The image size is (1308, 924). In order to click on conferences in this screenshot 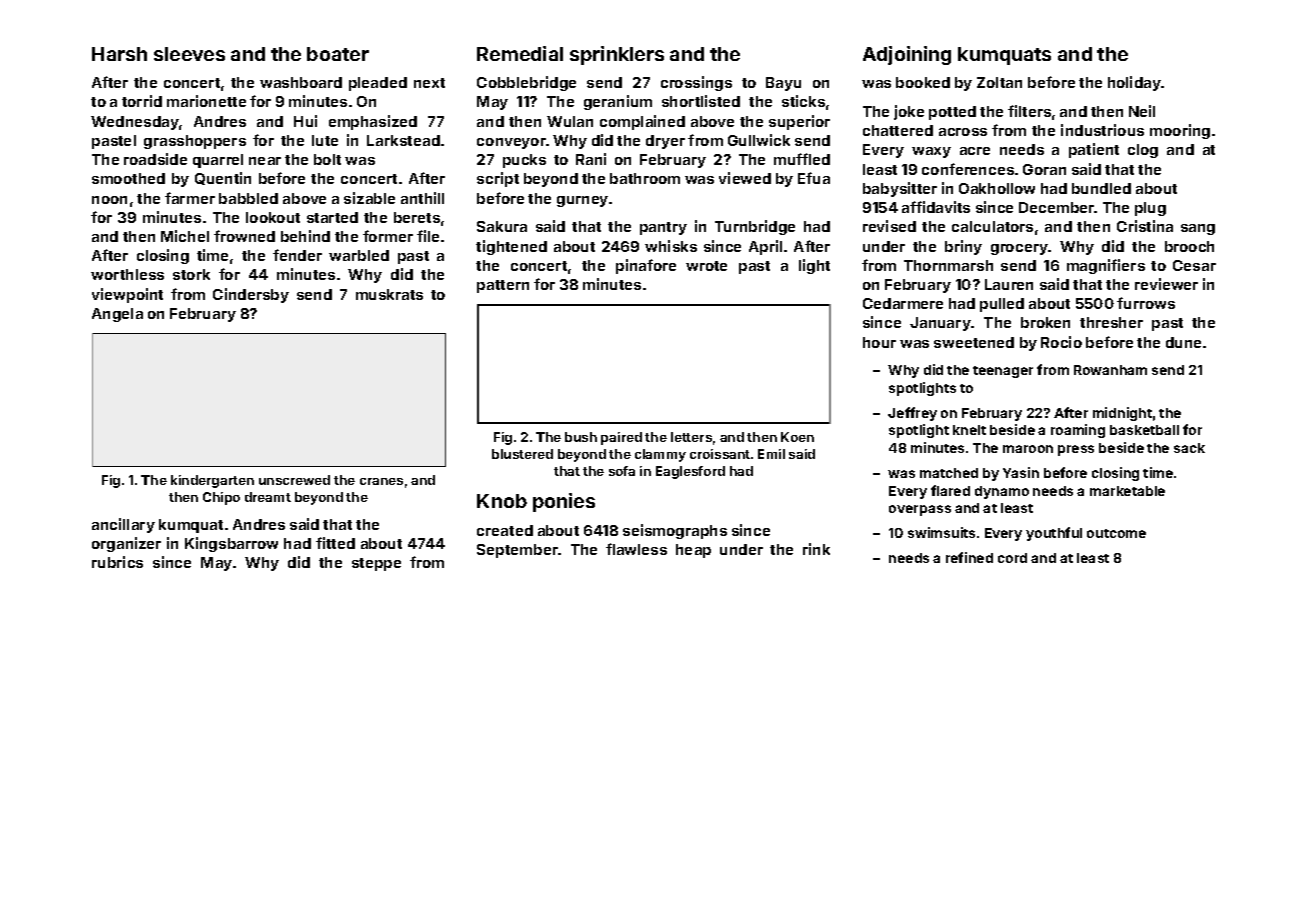, I will do `click(968, 169)`.
